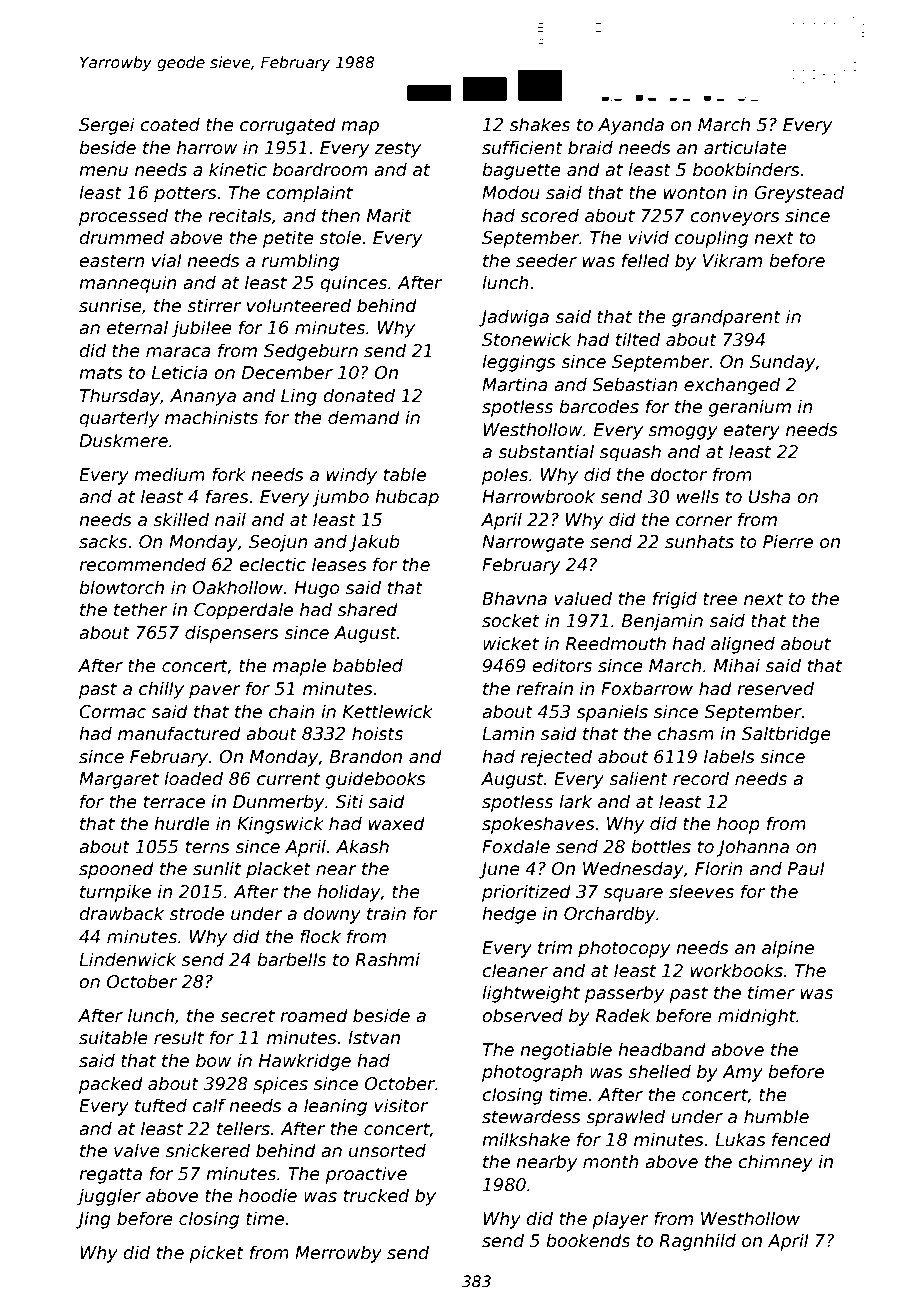 This page has height=1308, width=924. What do you see at coordinates (161, 690) in the page?
I see `chilly` at bounding box center [161, 690].
